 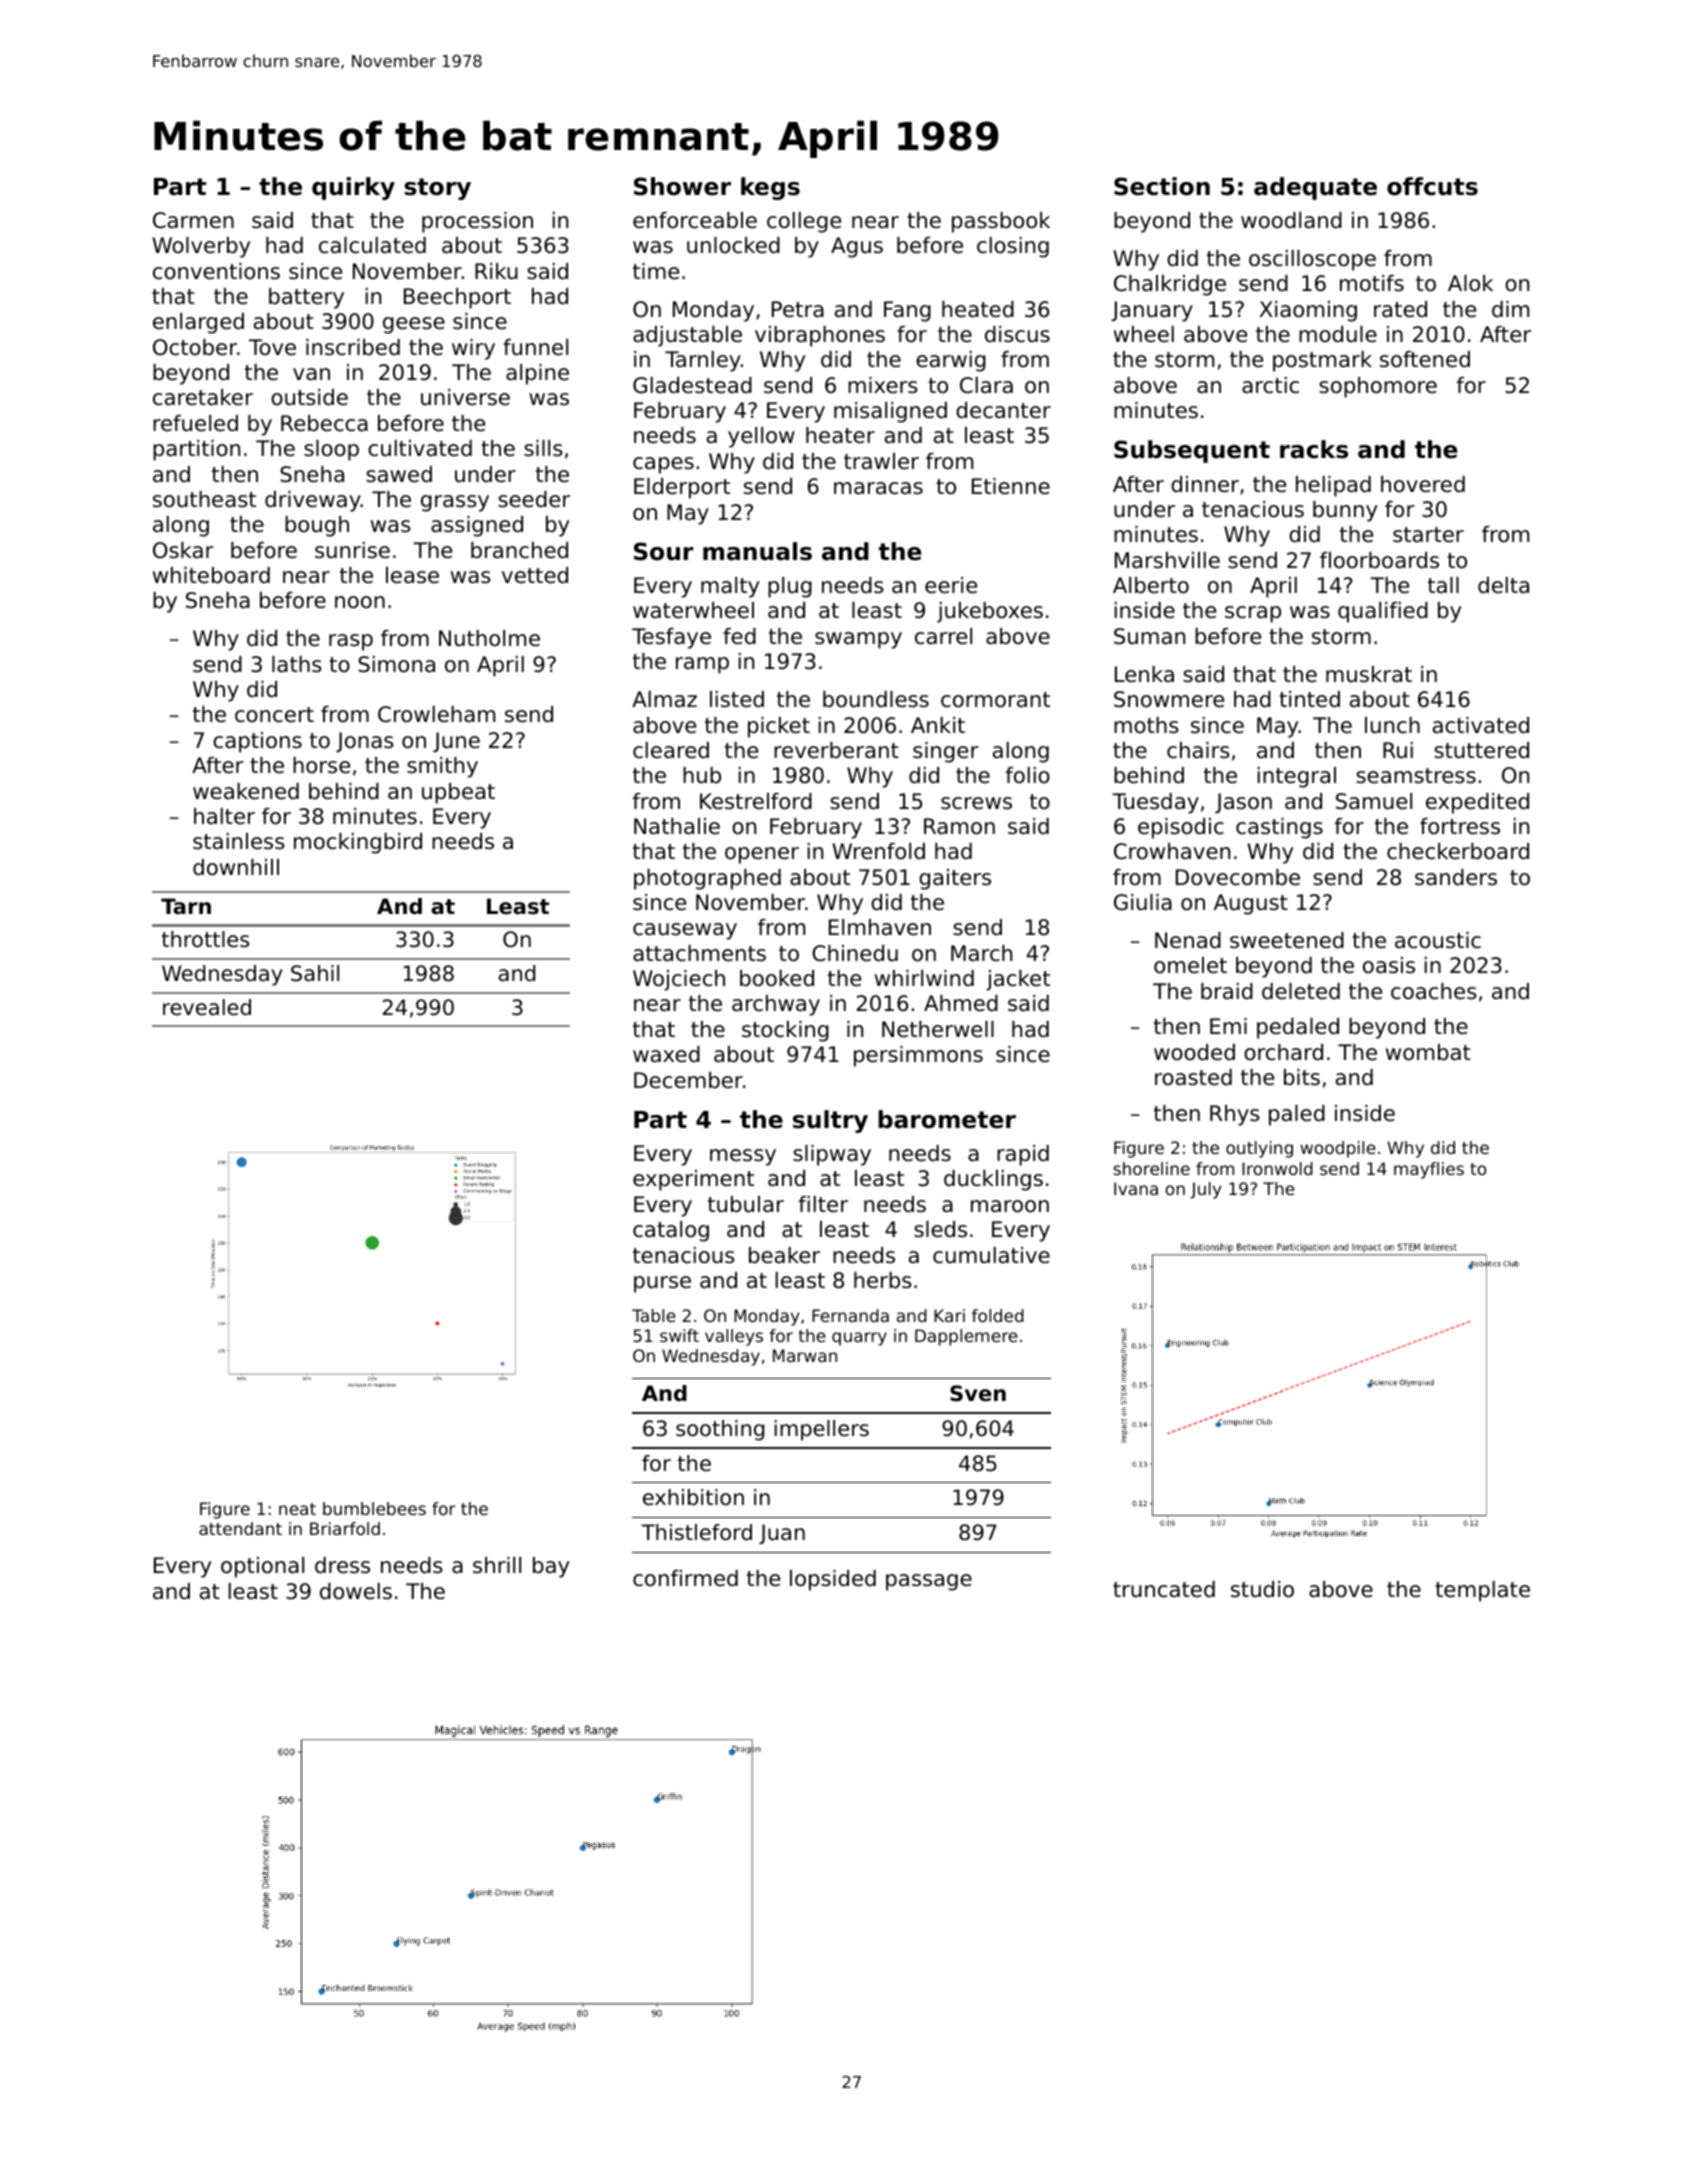 I want to click on jacket, so click(x=1018, y=980).
